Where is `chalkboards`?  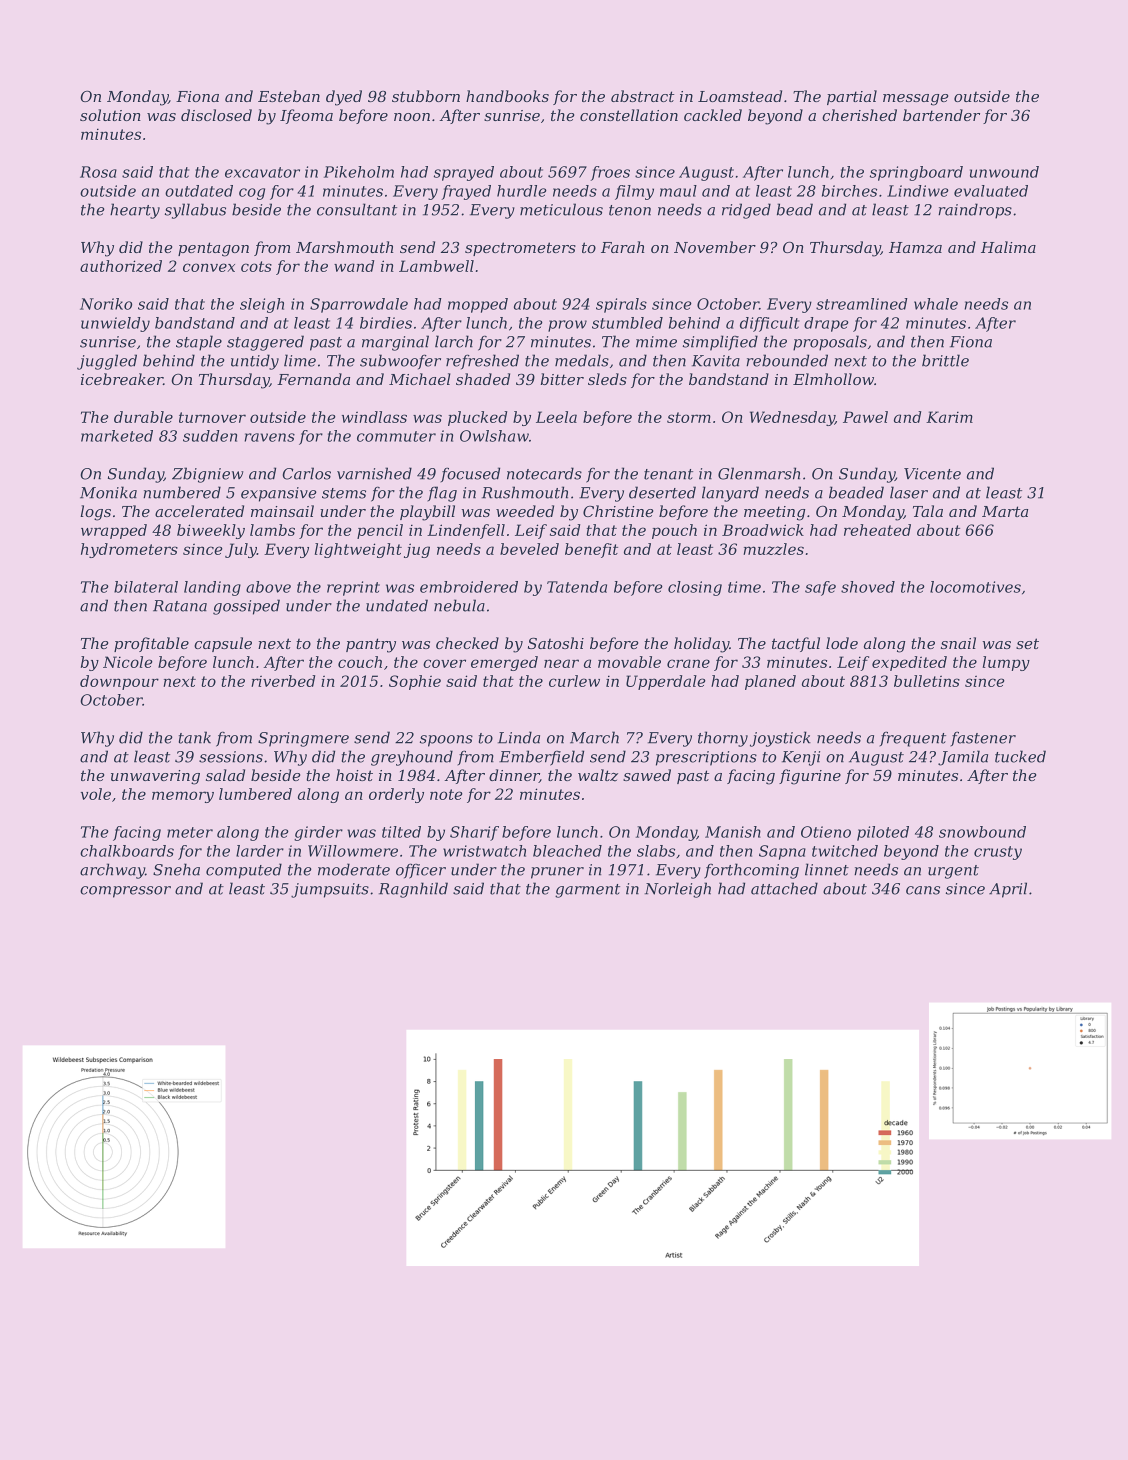 chalkboards is located at coordinates (127, 851).
